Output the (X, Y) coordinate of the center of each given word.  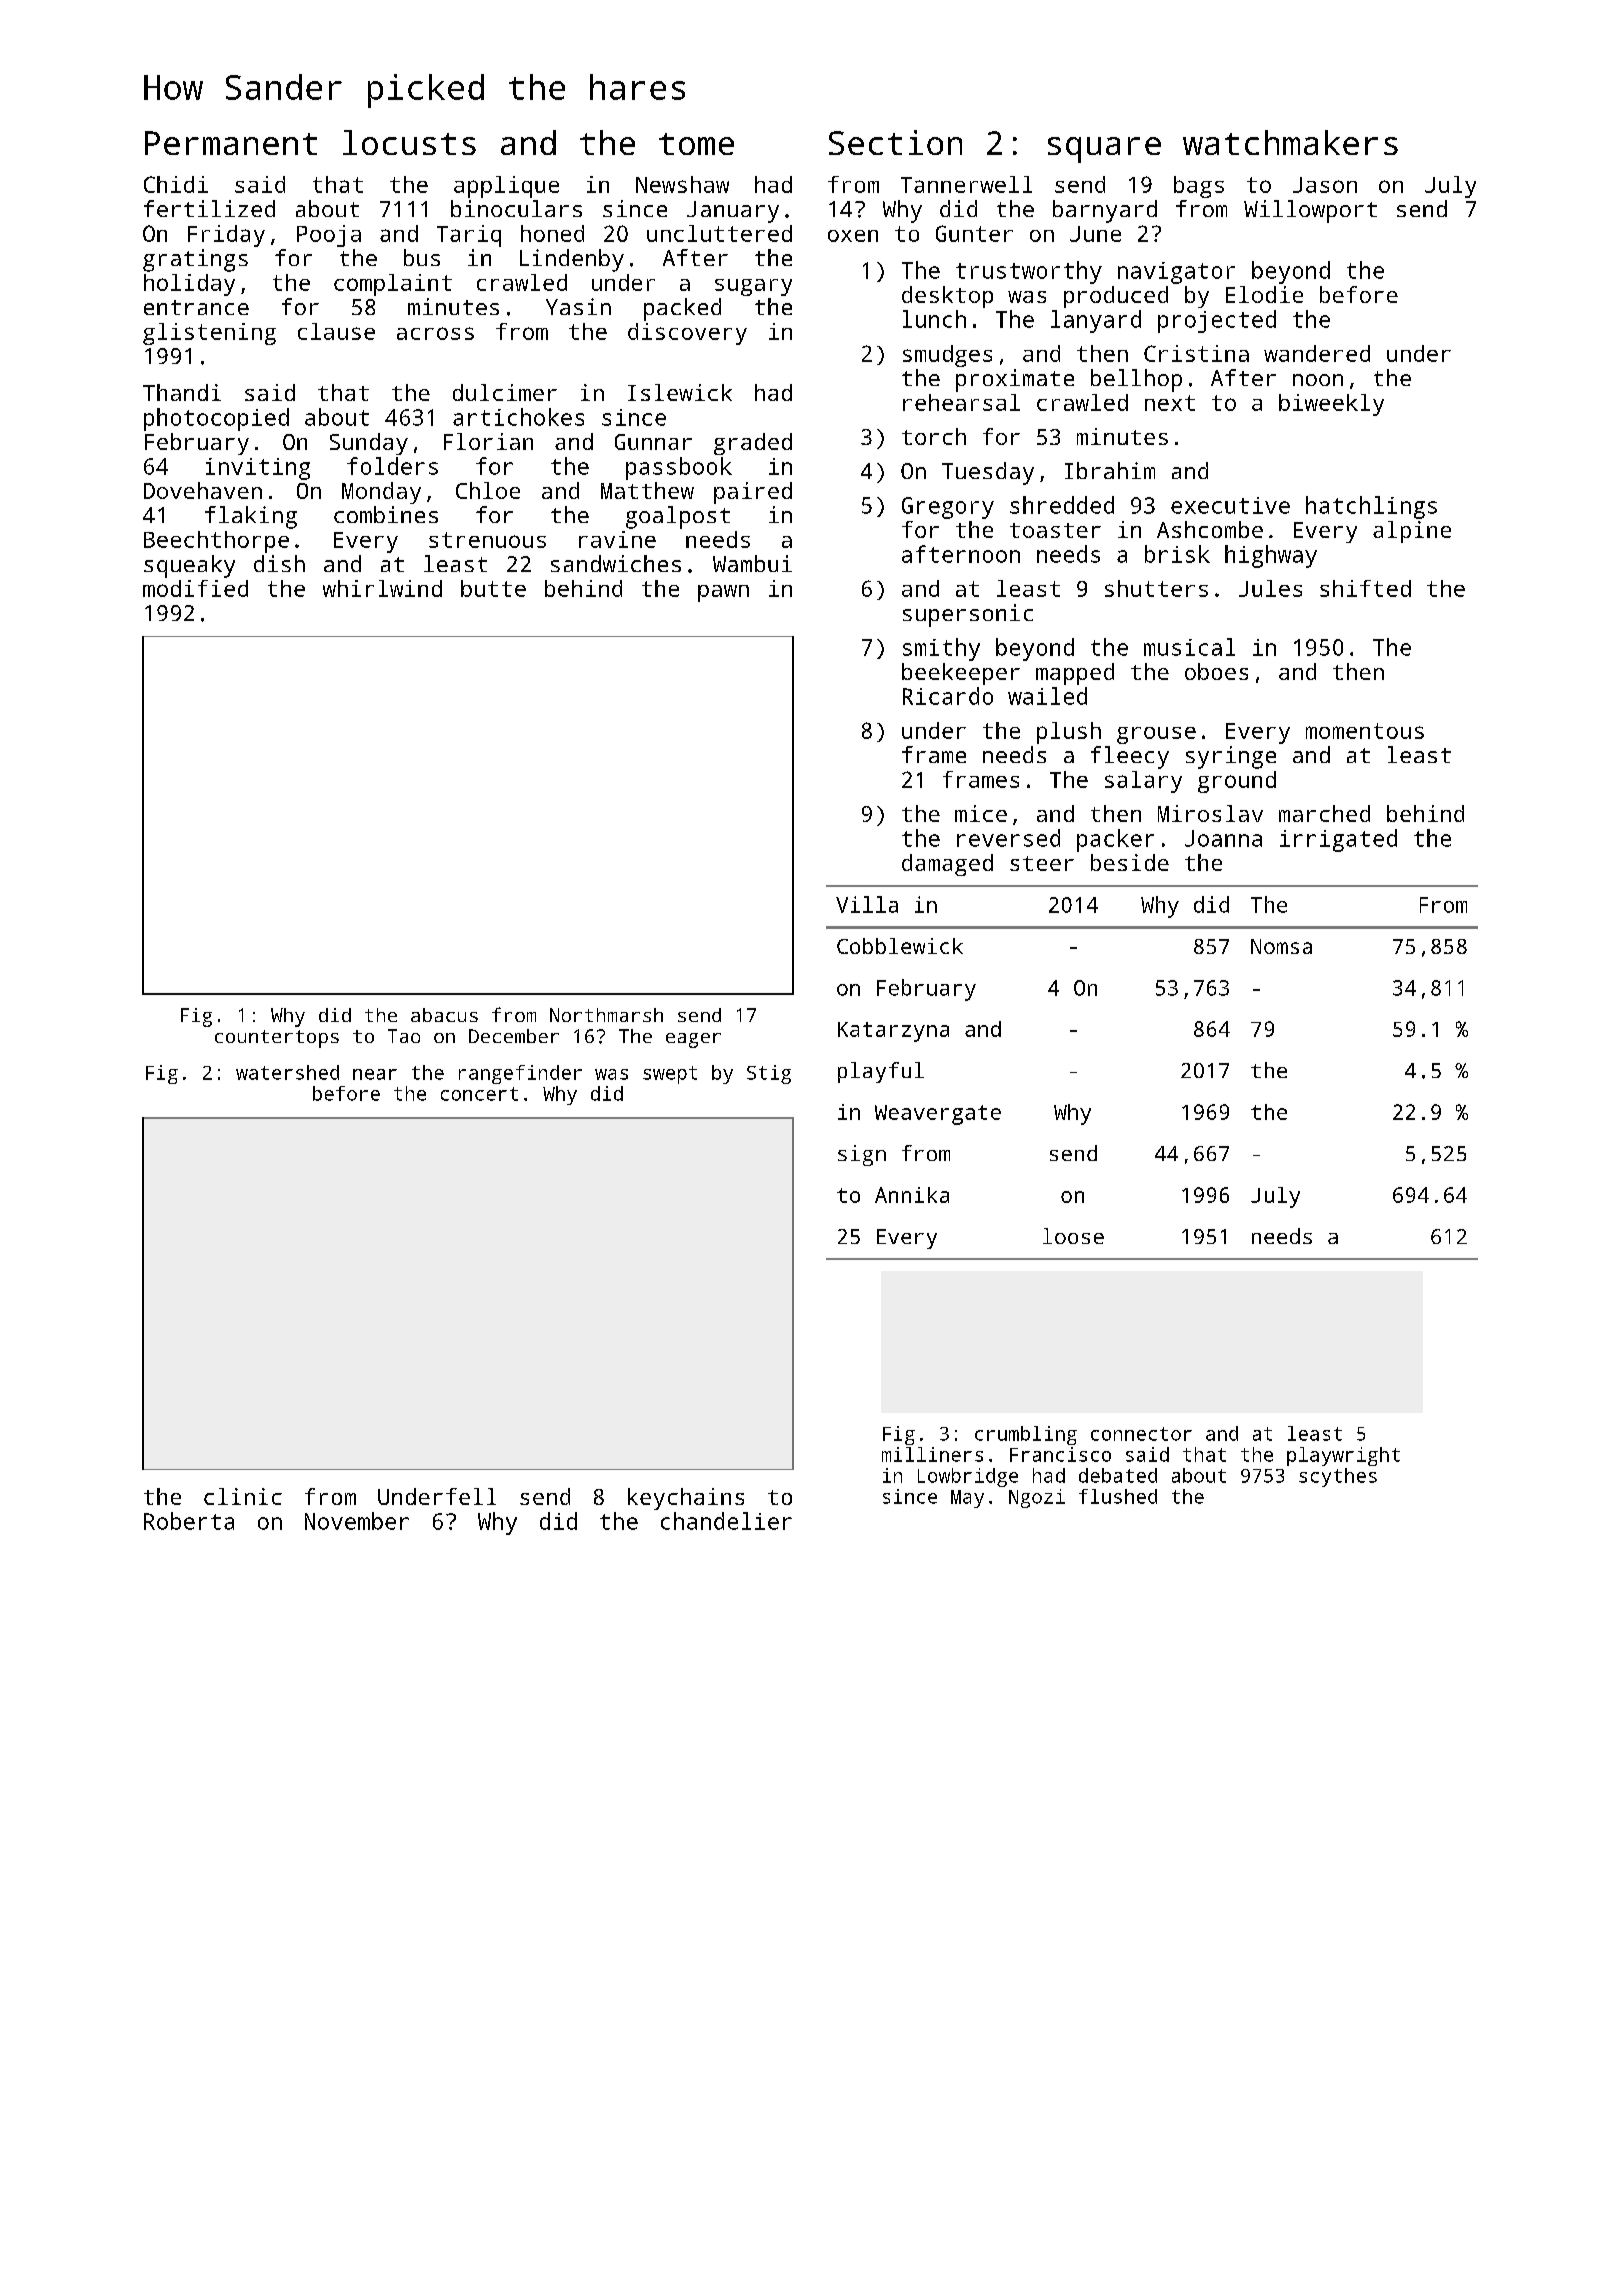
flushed (1118, 1496)
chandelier (726, 1521)
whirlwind (382, 588)
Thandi (182, 392)
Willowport (1310, 211)
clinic (243, 1496)
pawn (723, 593)
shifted (1365, 588)
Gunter (974, 233)
